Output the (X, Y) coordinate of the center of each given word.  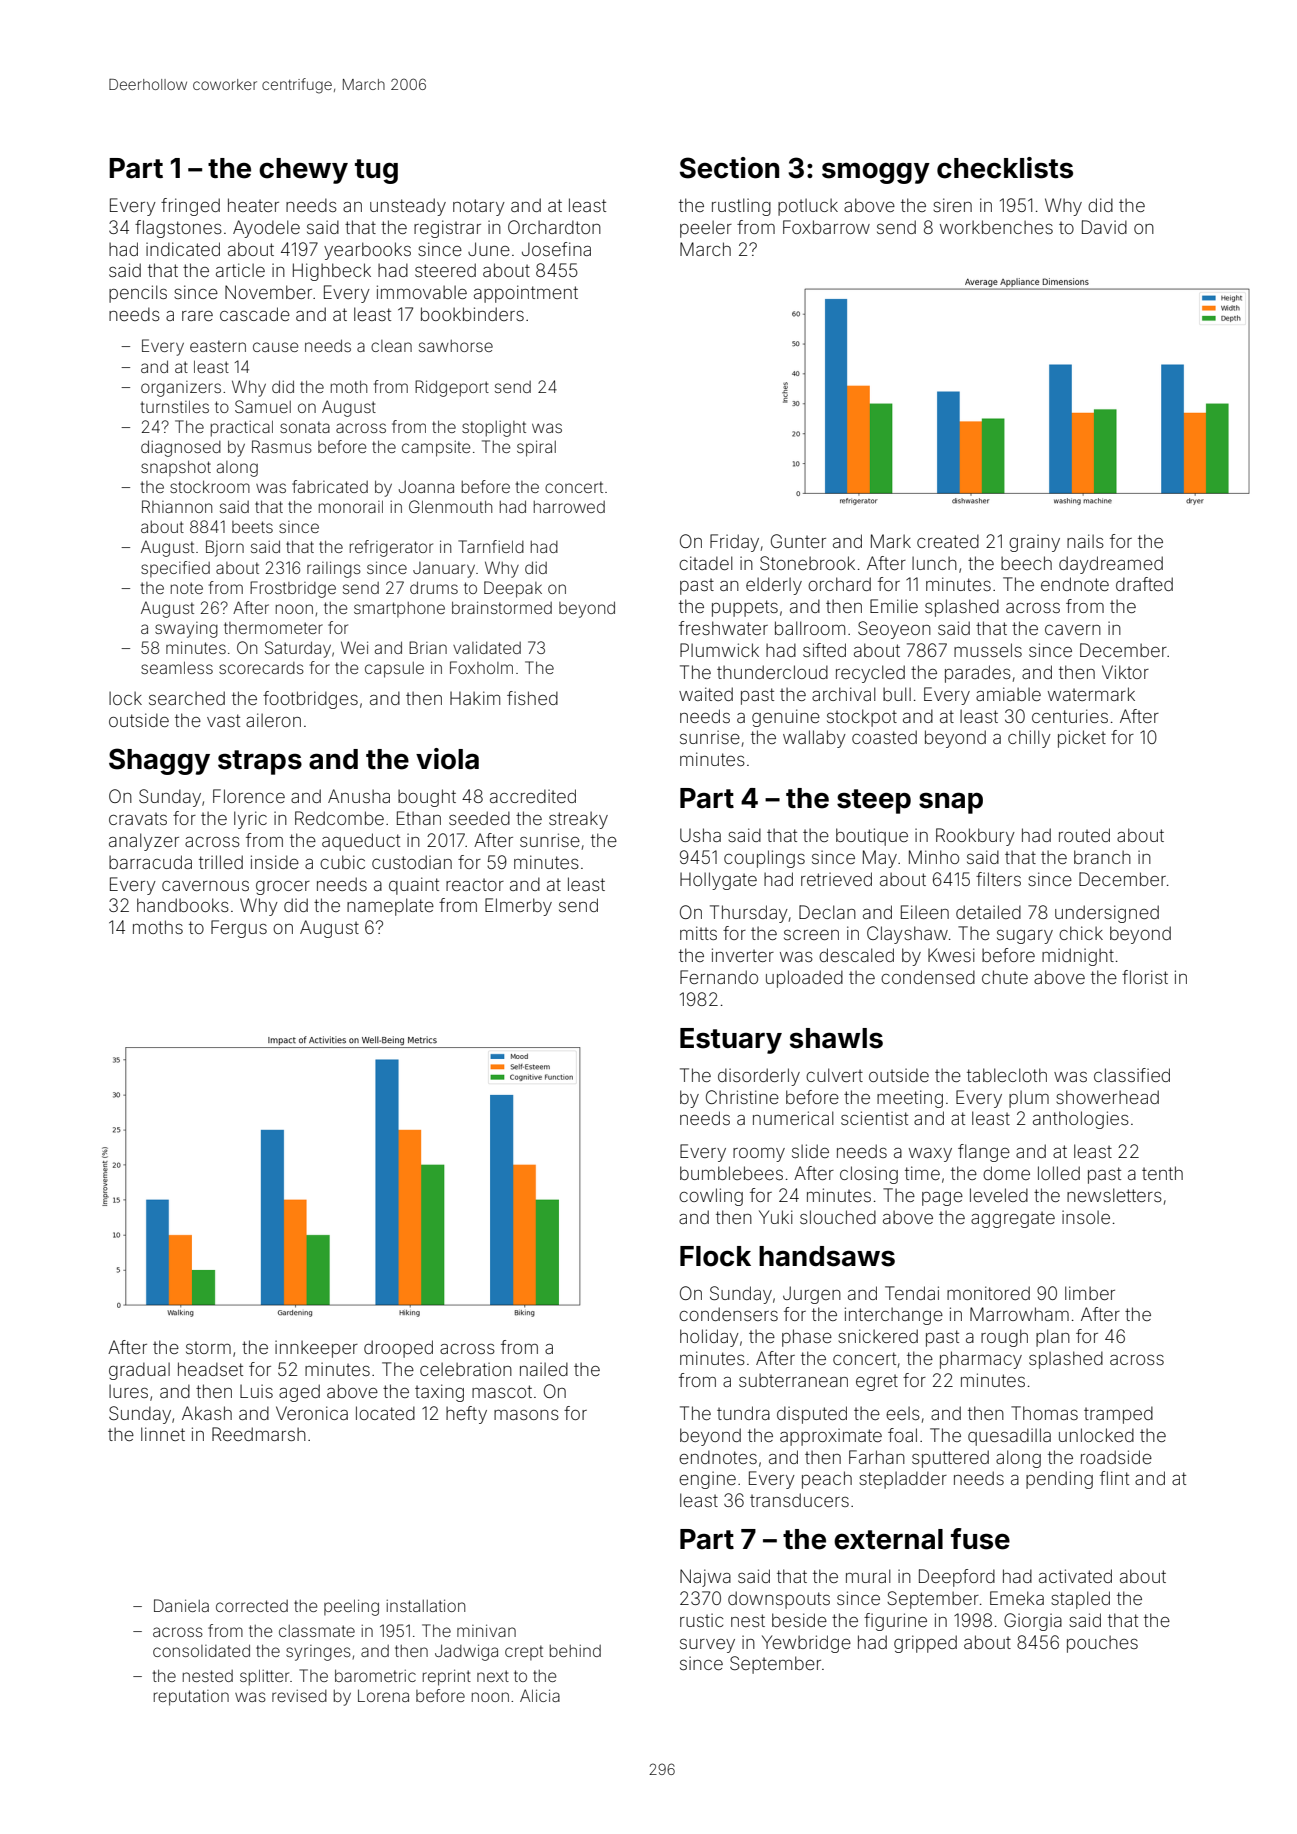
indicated (183, 249)
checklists (1005, 168)
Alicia (540, 1695)
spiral (536, 448)
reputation (191, 1698)
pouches (1102, 1644)
